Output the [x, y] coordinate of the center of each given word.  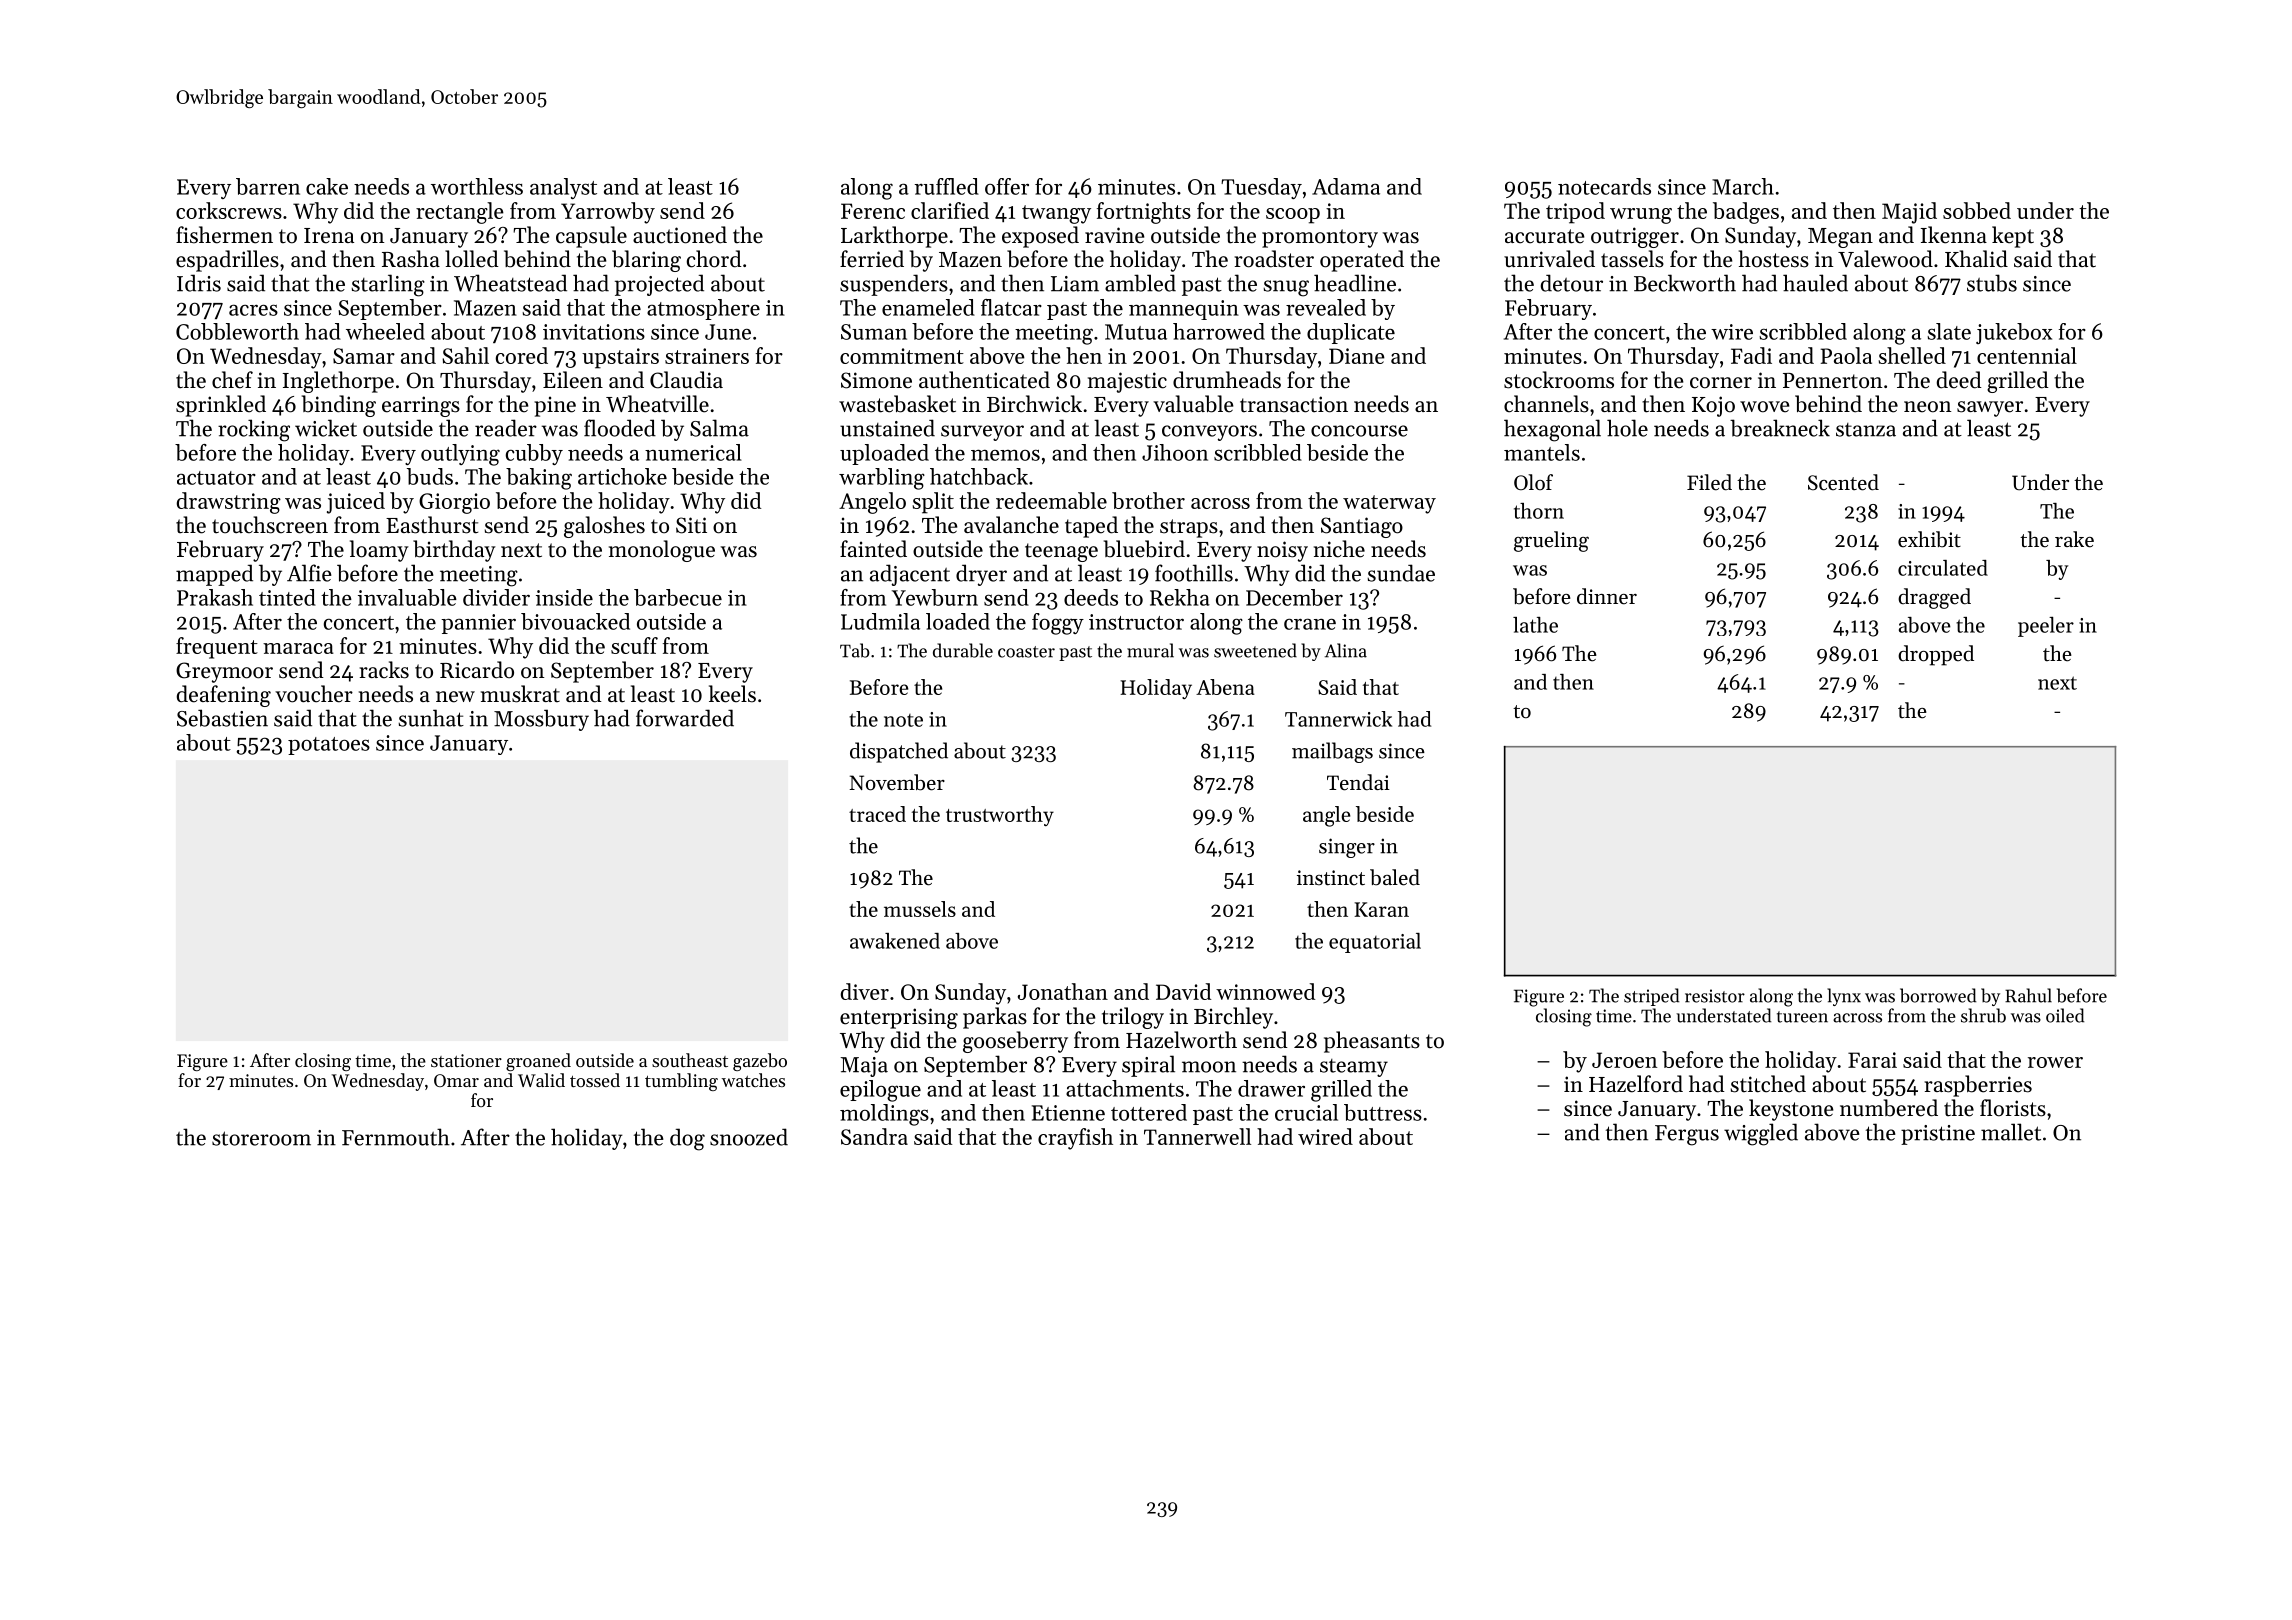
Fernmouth [396, 1137]
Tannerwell [1197, 1136]
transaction [1294, 404]
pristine [1938, 1135]
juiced [356, 503]
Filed [1709, 482]
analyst [563, 188]
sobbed [1977, 210]
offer [1007, 186]
